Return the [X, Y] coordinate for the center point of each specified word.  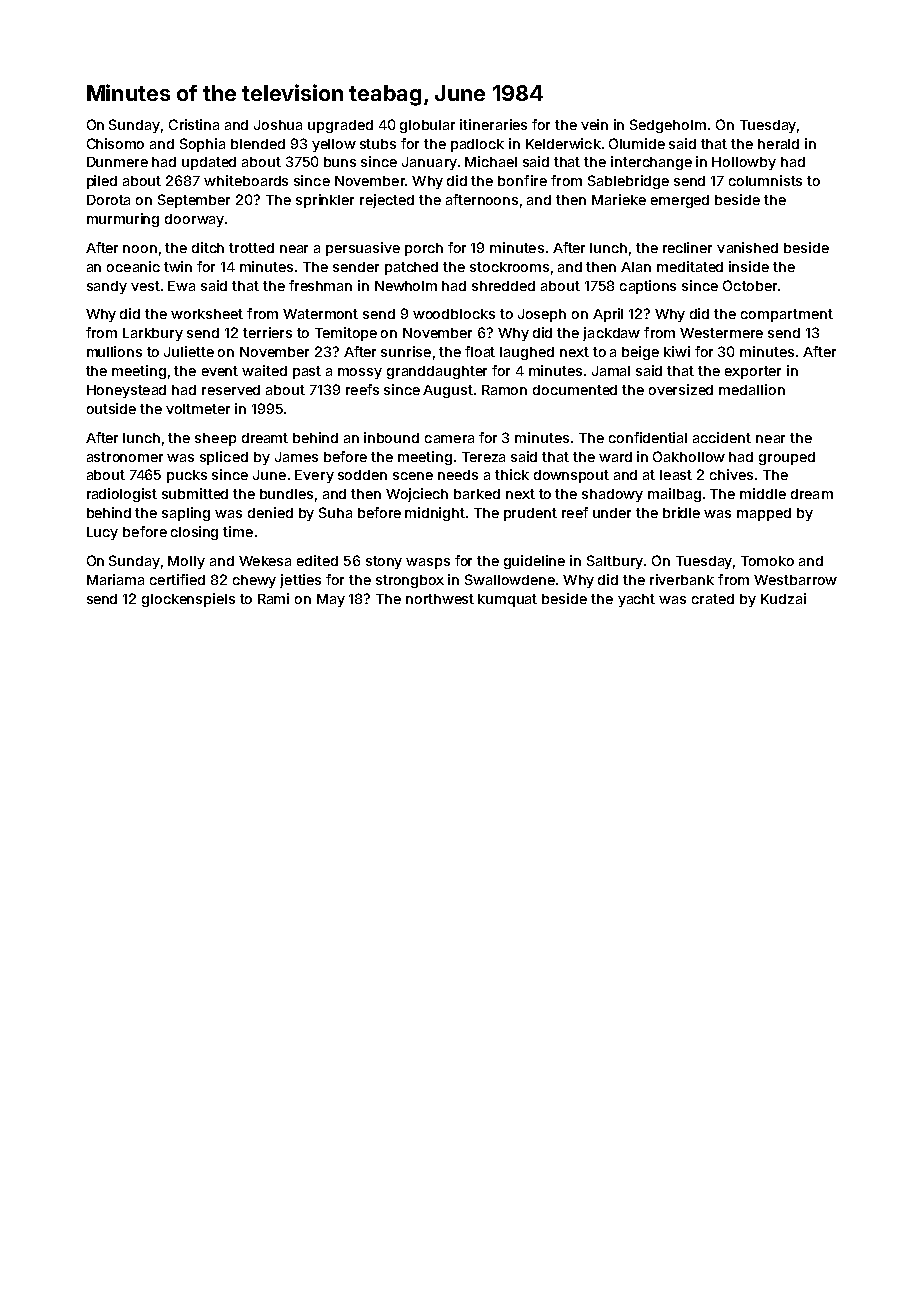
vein [594, 124]
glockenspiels [188, 600]
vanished [747, 247]
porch [424, 249]
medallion [752, 389]
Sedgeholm [668, 126]
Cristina [194, 124]
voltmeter [198, 409]
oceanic [133, 266]
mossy [360, 373]
